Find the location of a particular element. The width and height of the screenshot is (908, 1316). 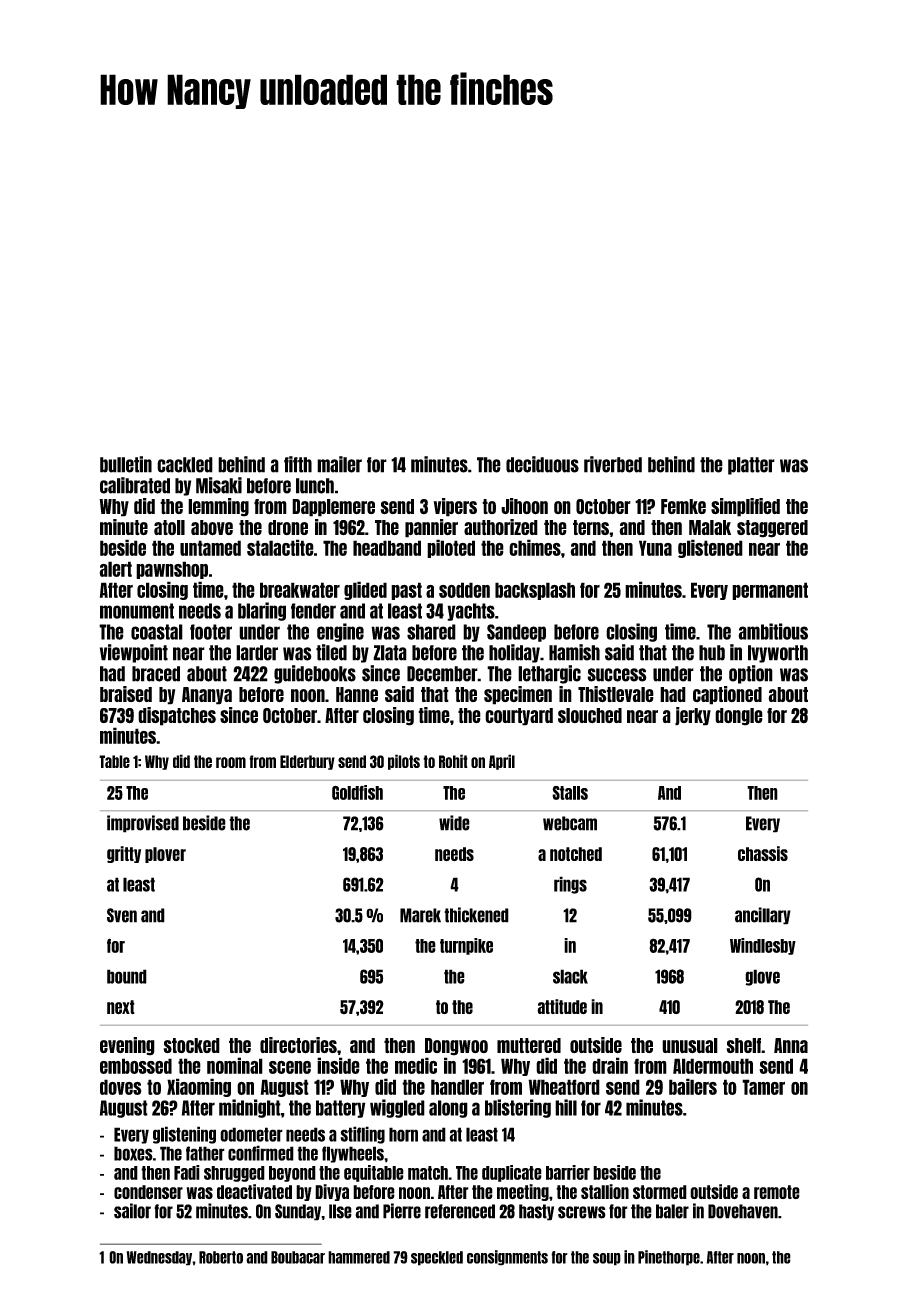

ambitious is located at coordinates (773, 631).
